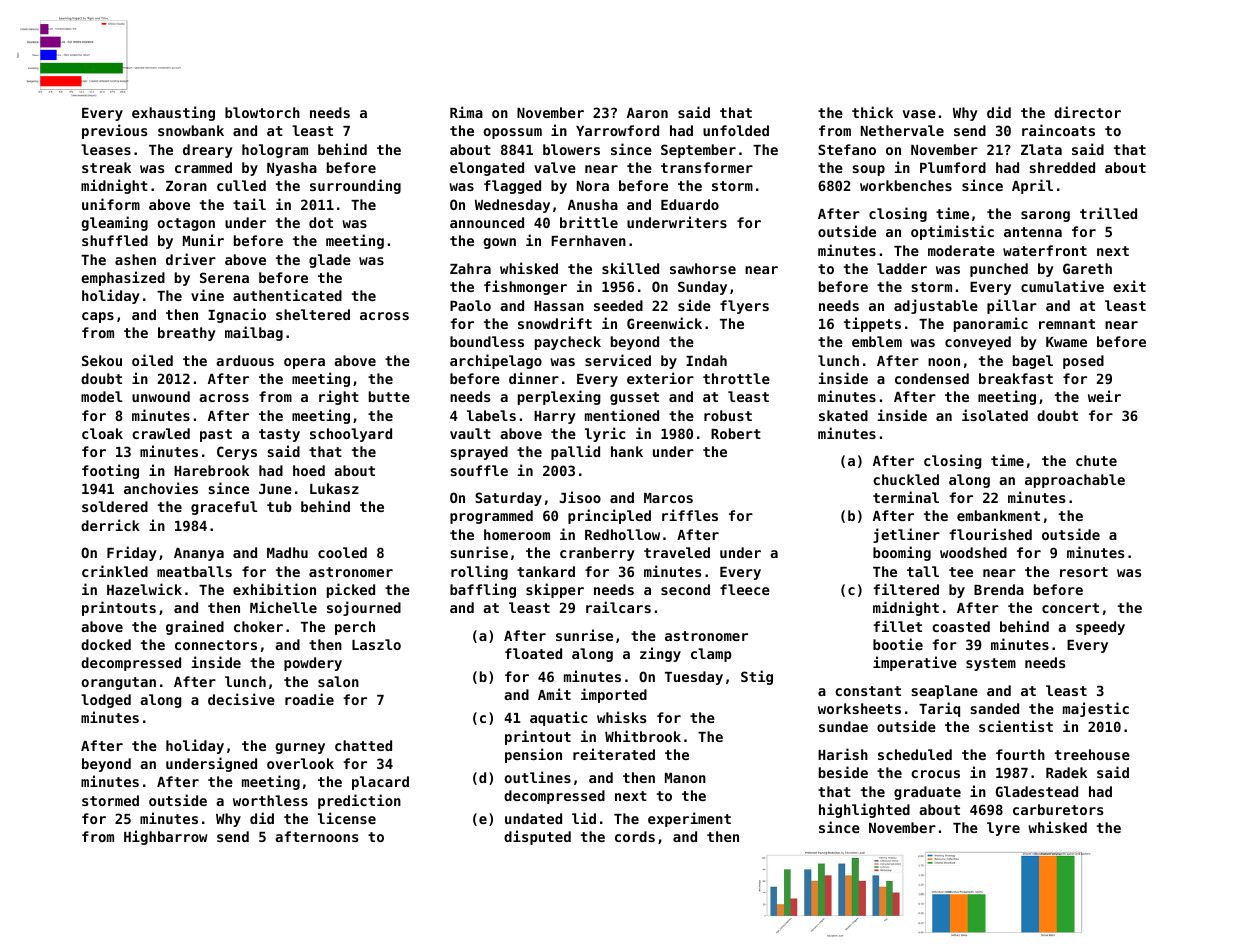 This page has height=952, width=1233. What do you see at coordinates (952, 232) in the page?
I see `optimistic` at bounding box center [952, 232].
